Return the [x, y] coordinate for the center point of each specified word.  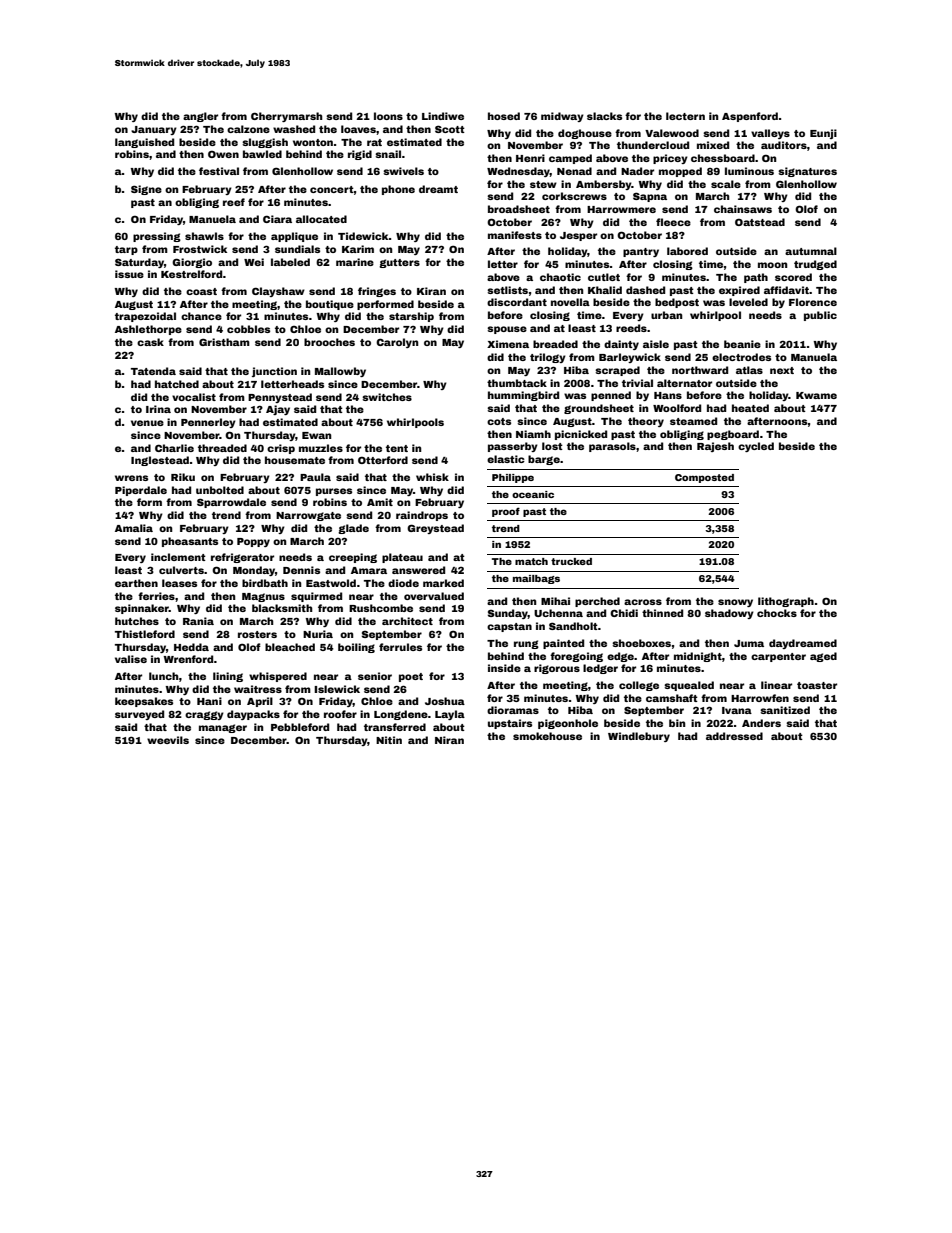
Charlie [174, 448]
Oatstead [760, 222]
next [782, 370]
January [154, 130]
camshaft [672, 698]
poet [411, 677]
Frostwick [200, 249]
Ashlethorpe [148, 330]
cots [499, 421]
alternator [684, 383]
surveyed [139, 715]
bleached [290, 647]
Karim [358, 249]
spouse [507, 330]
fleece [673, 222]
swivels [403, 171]
